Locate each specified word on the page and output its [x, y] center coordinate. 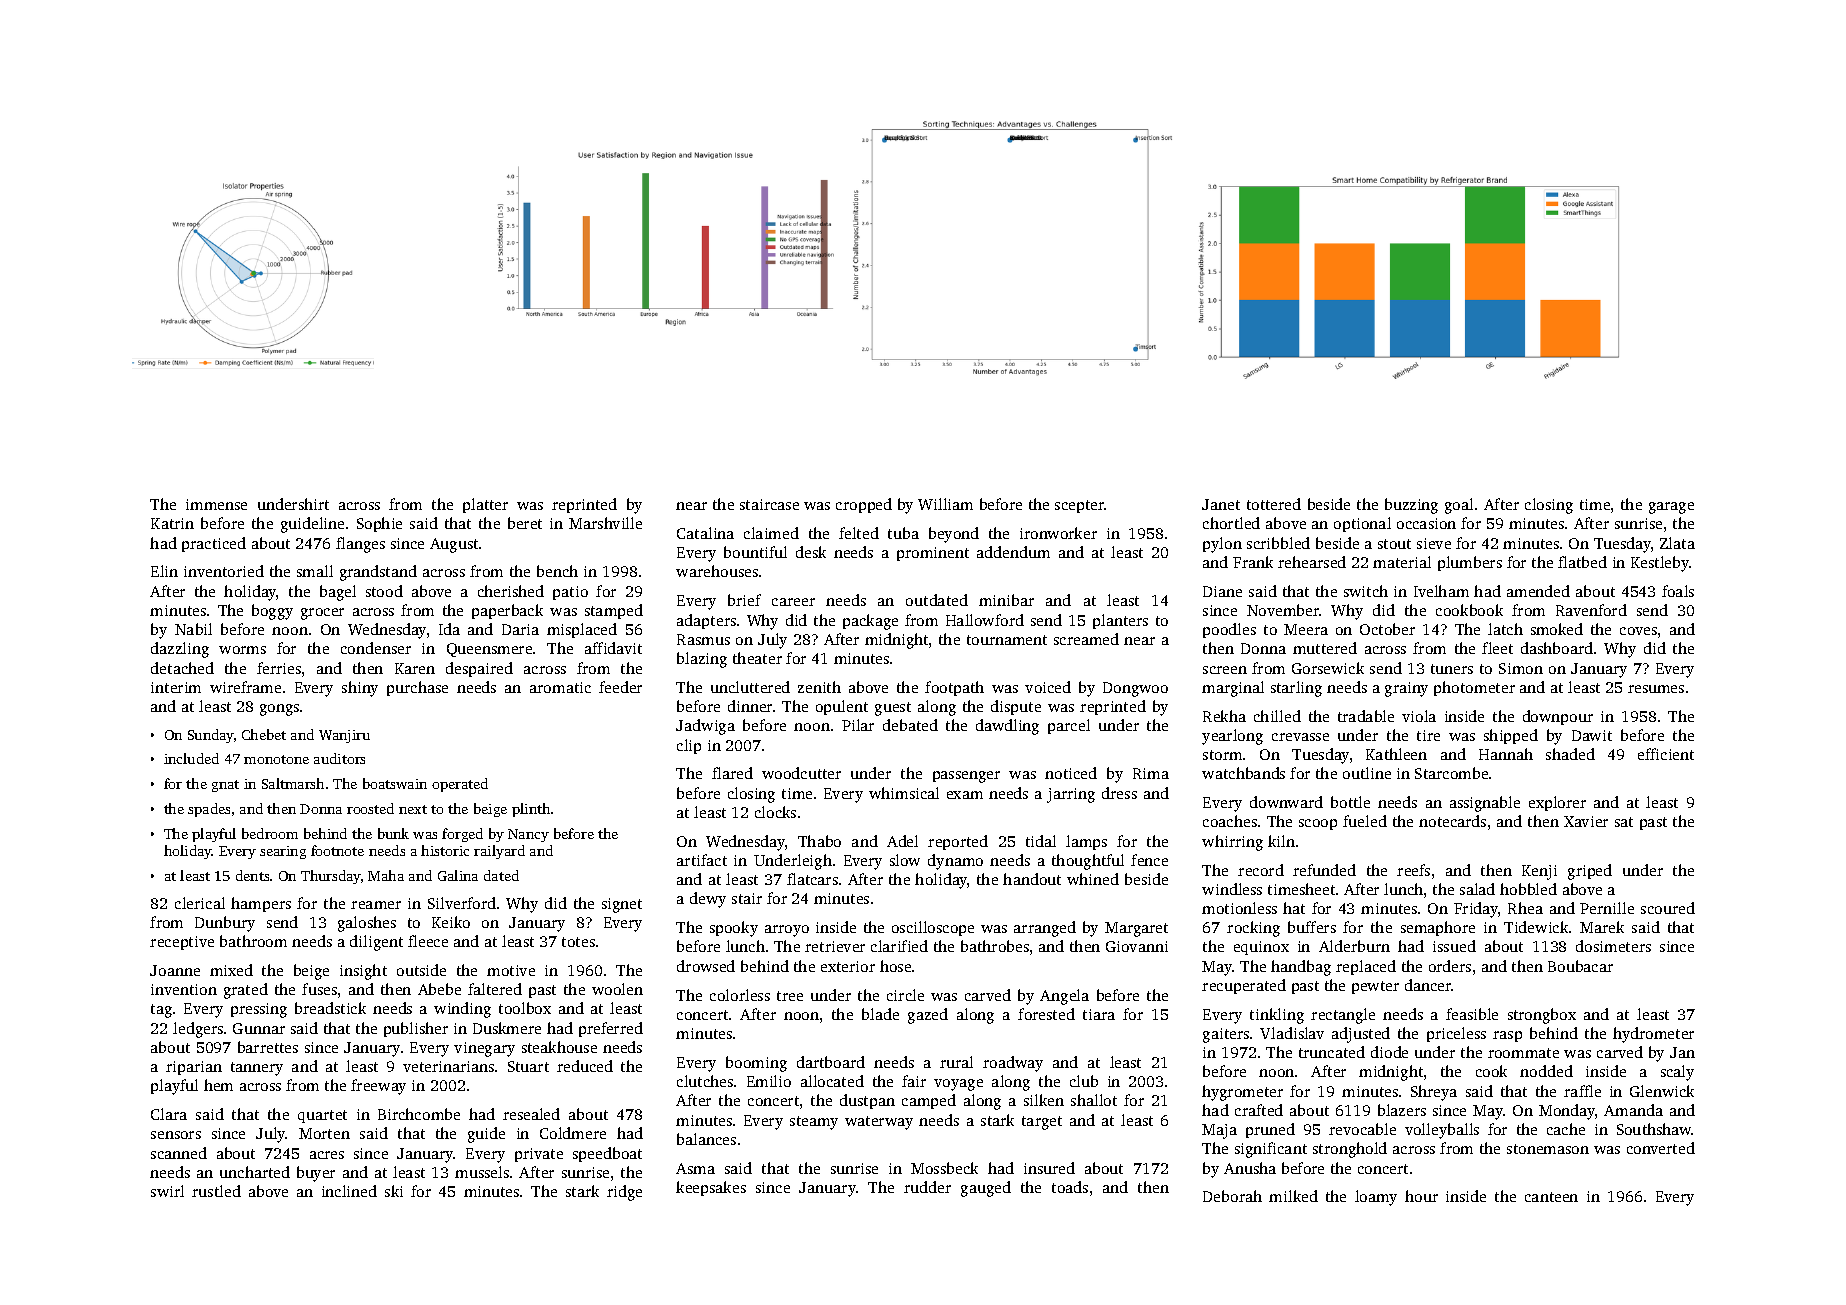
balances [706, 1139]
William [945, 504]
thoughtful [1088, 862]
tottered [1274, 504]
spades [209, 810]
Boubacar [1580, 966]
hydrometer [1653, 1035]
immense [216, 504]
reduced [585, 1066]
